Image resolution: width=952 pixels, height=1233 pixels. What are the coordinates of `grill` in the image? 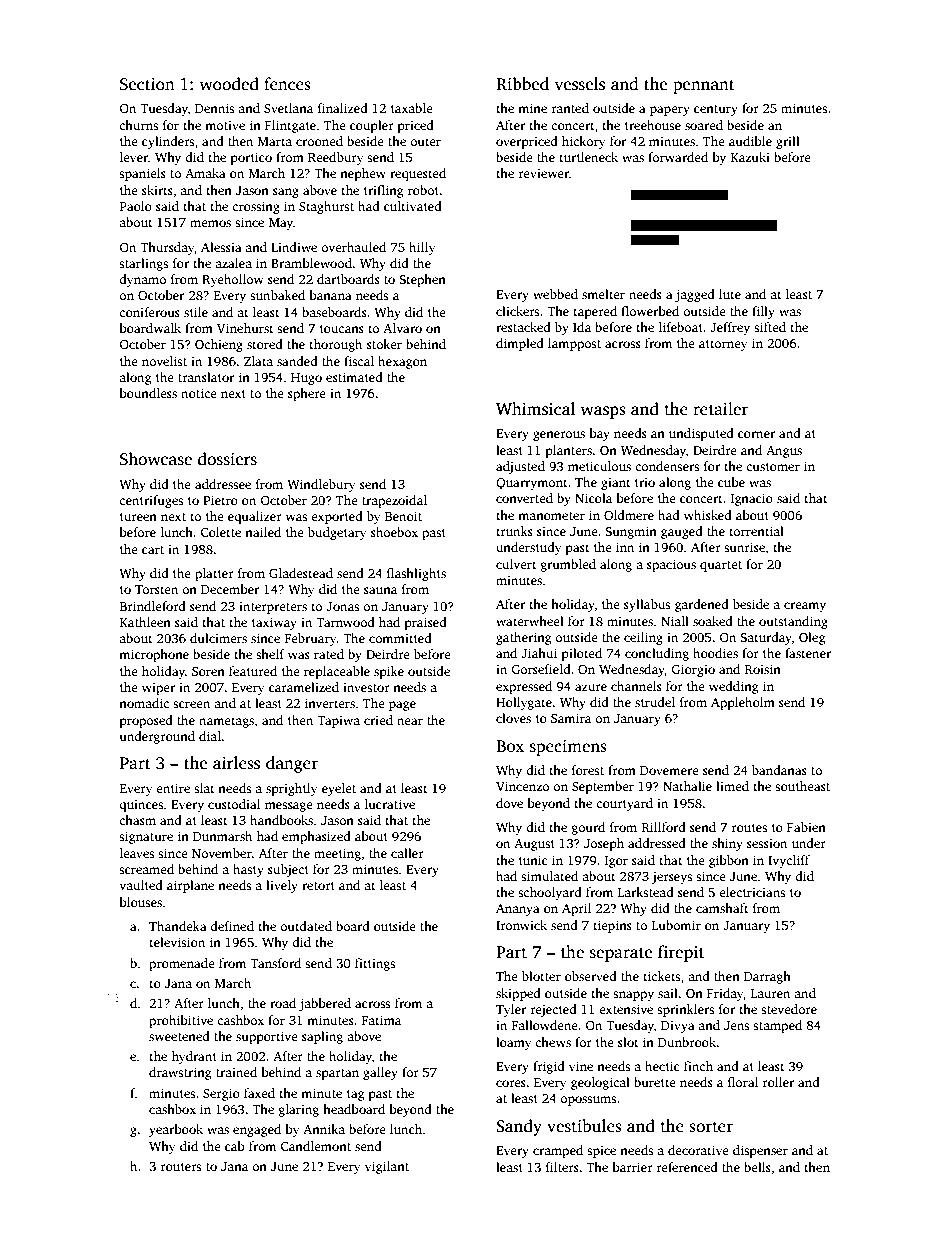 It's located at (788, 142).
